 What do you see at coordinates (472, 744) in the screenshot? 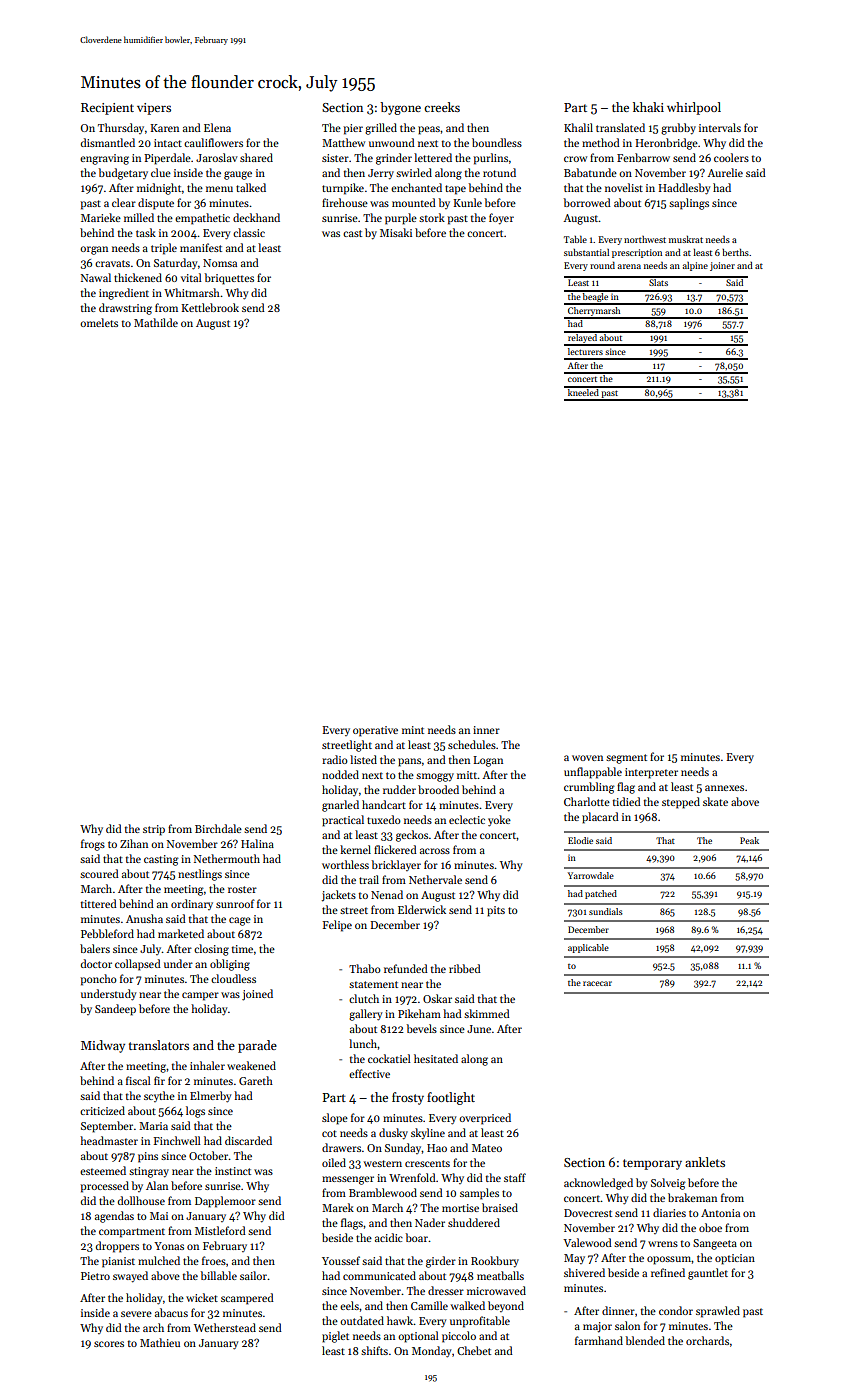
I see `schedules` at bounding box center [472, 744].
